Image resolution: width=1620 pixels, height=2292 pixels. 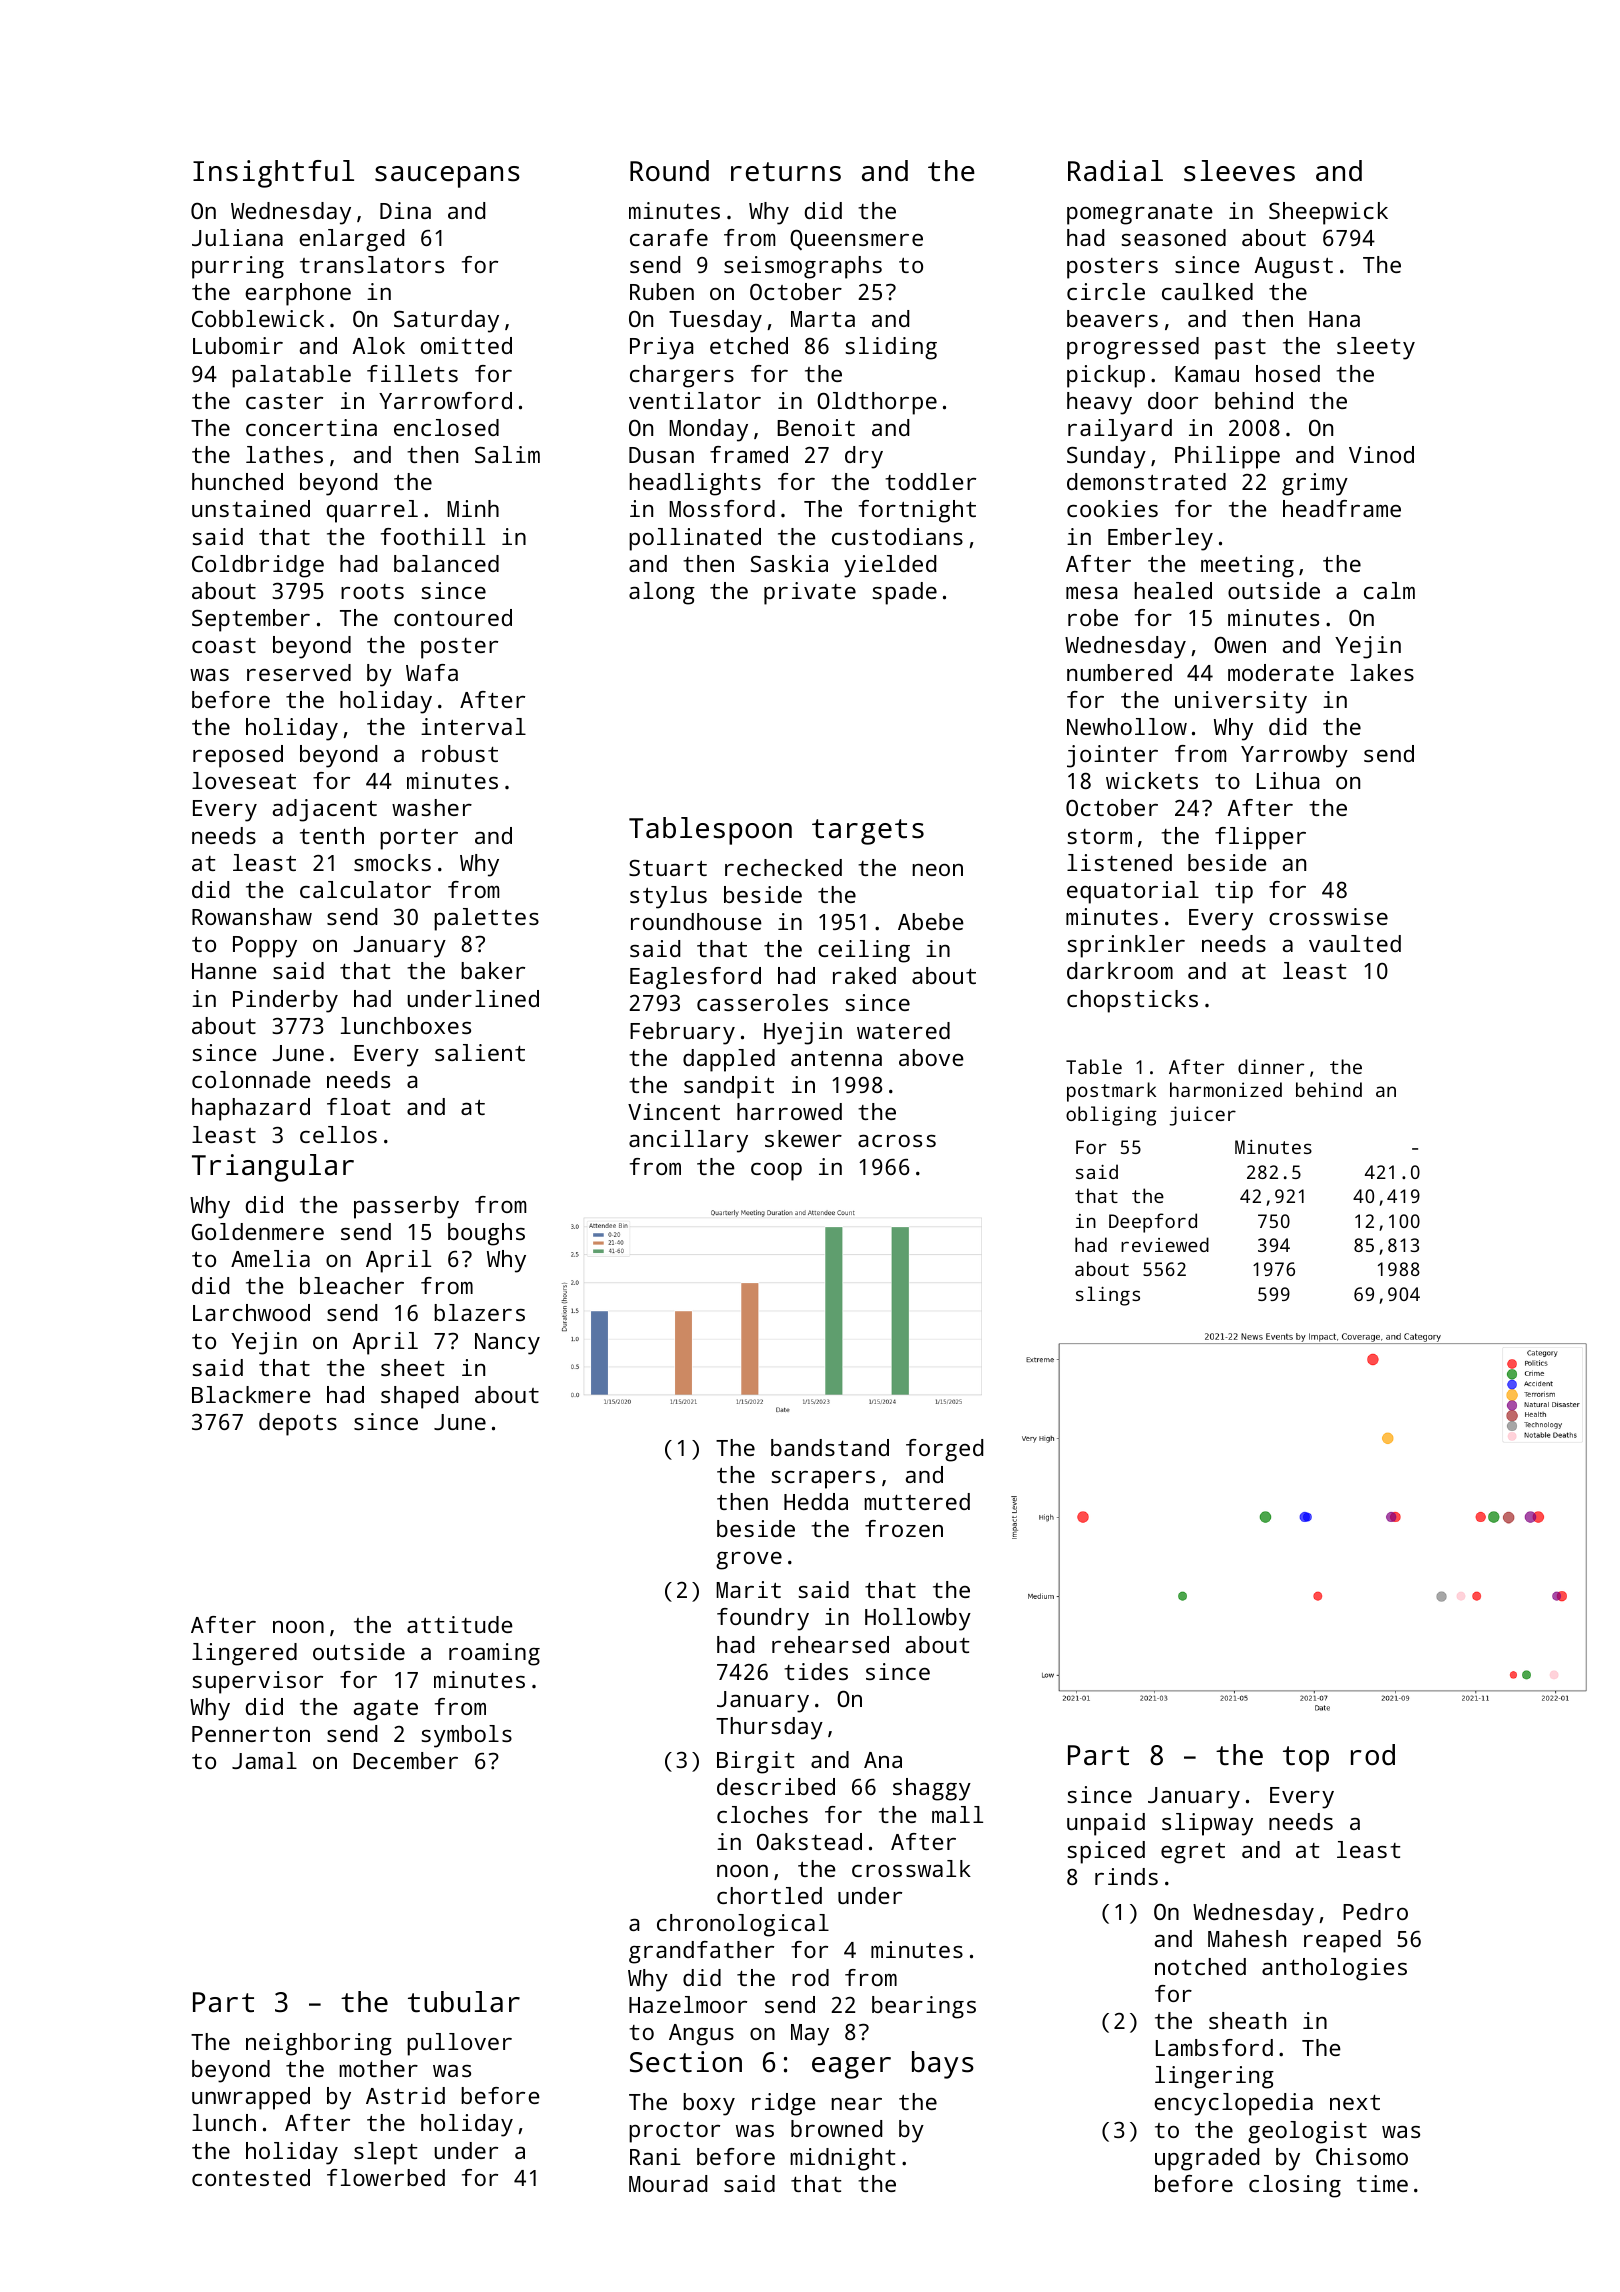 What do you see at coordinates (1214, 2077) in the screenshot?
I see `lingering` at bounding box center [1214, 2077].
